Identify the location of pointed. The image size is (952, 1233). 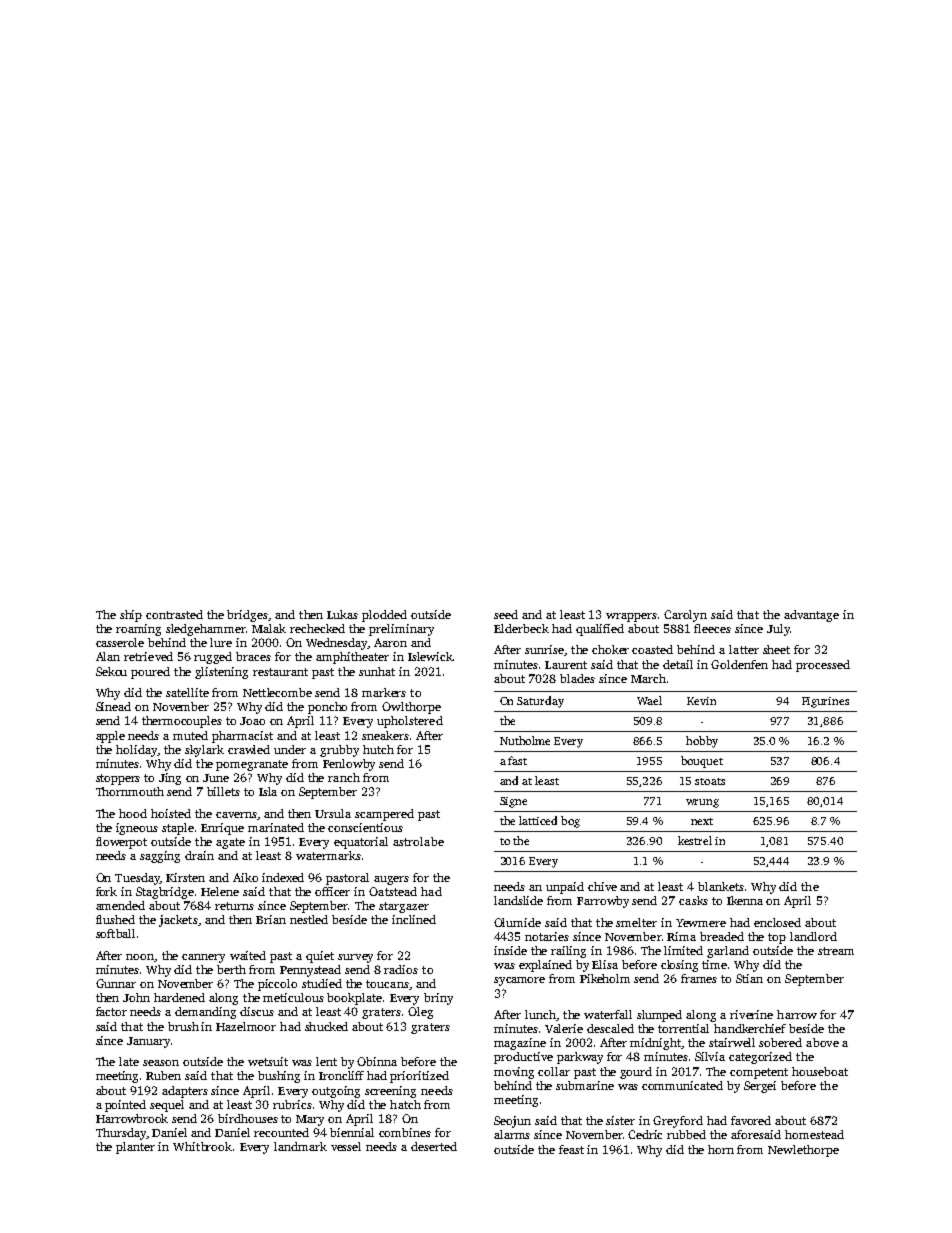
(125, 1106).
